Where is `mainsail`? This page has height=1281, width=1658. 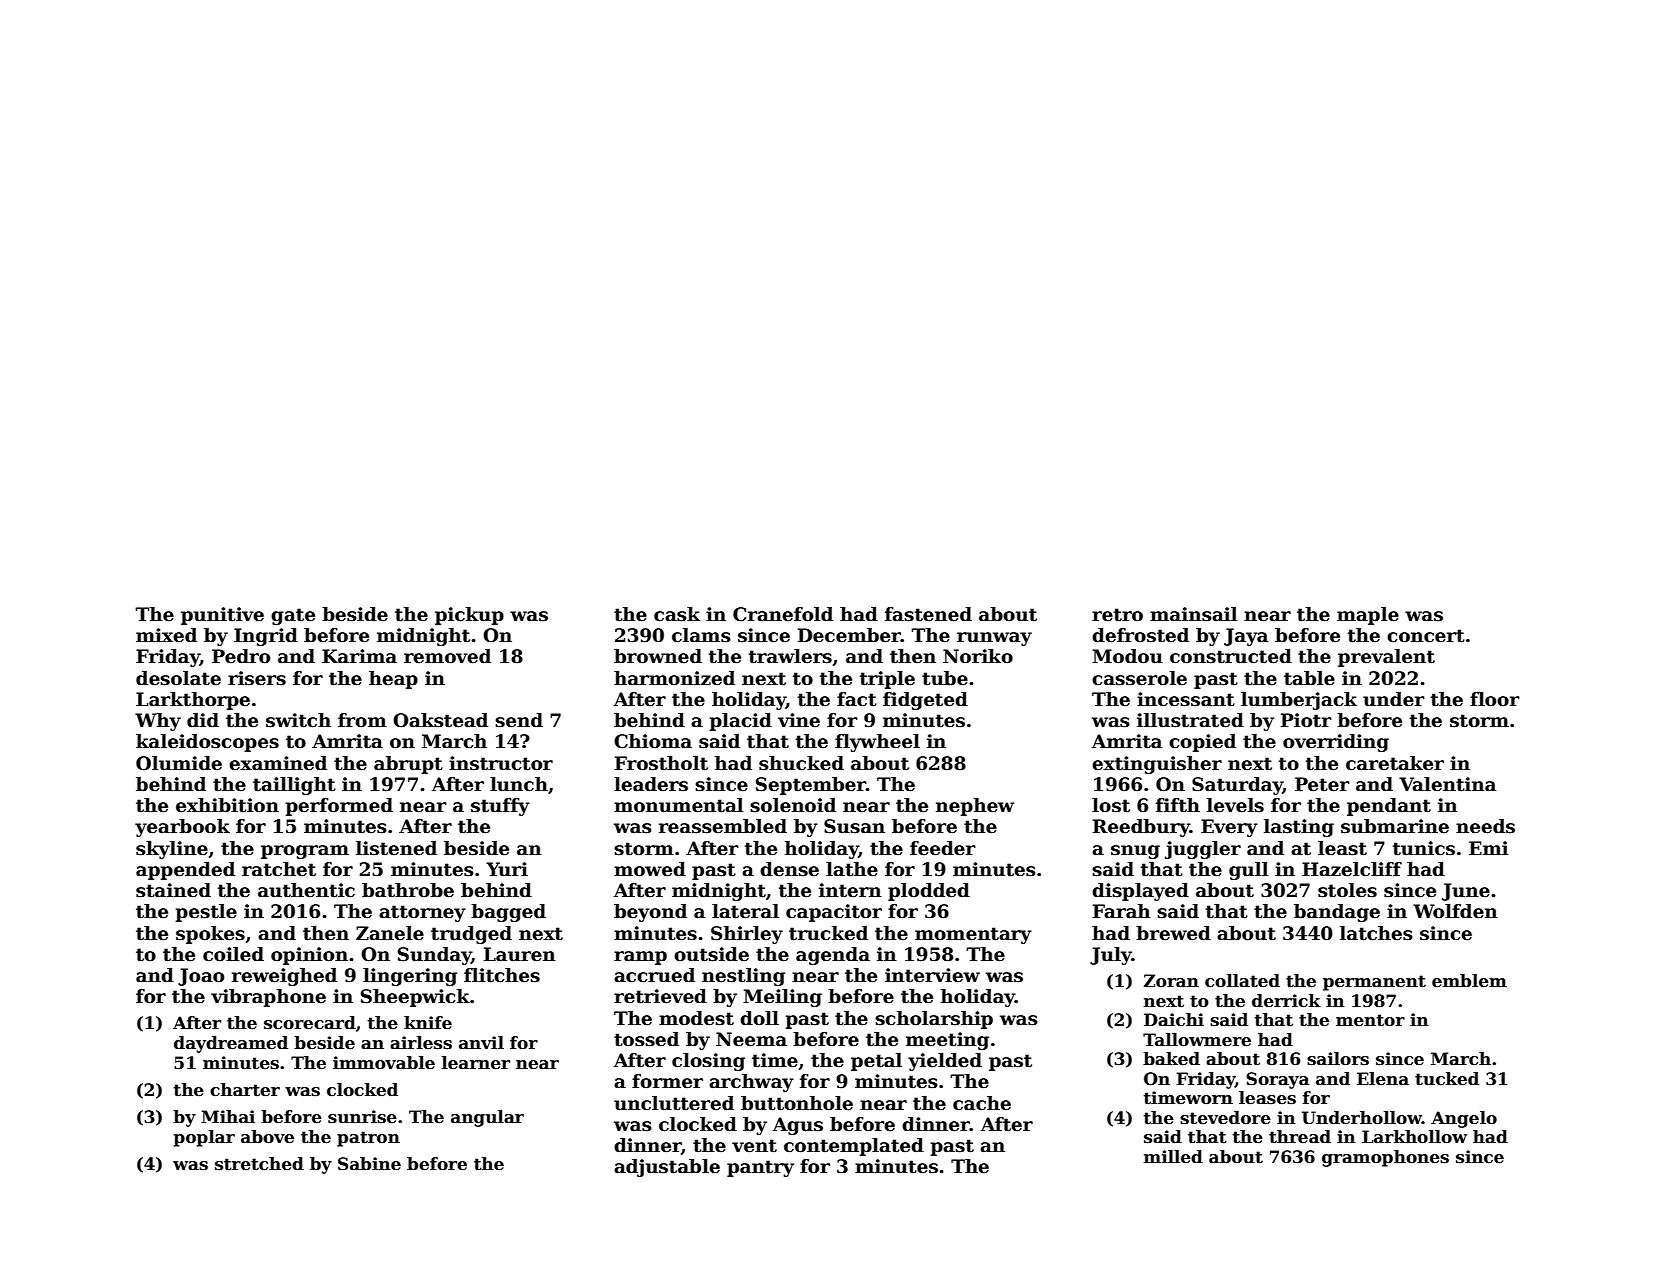 mainsail is located at coordinates (1194, 614).
